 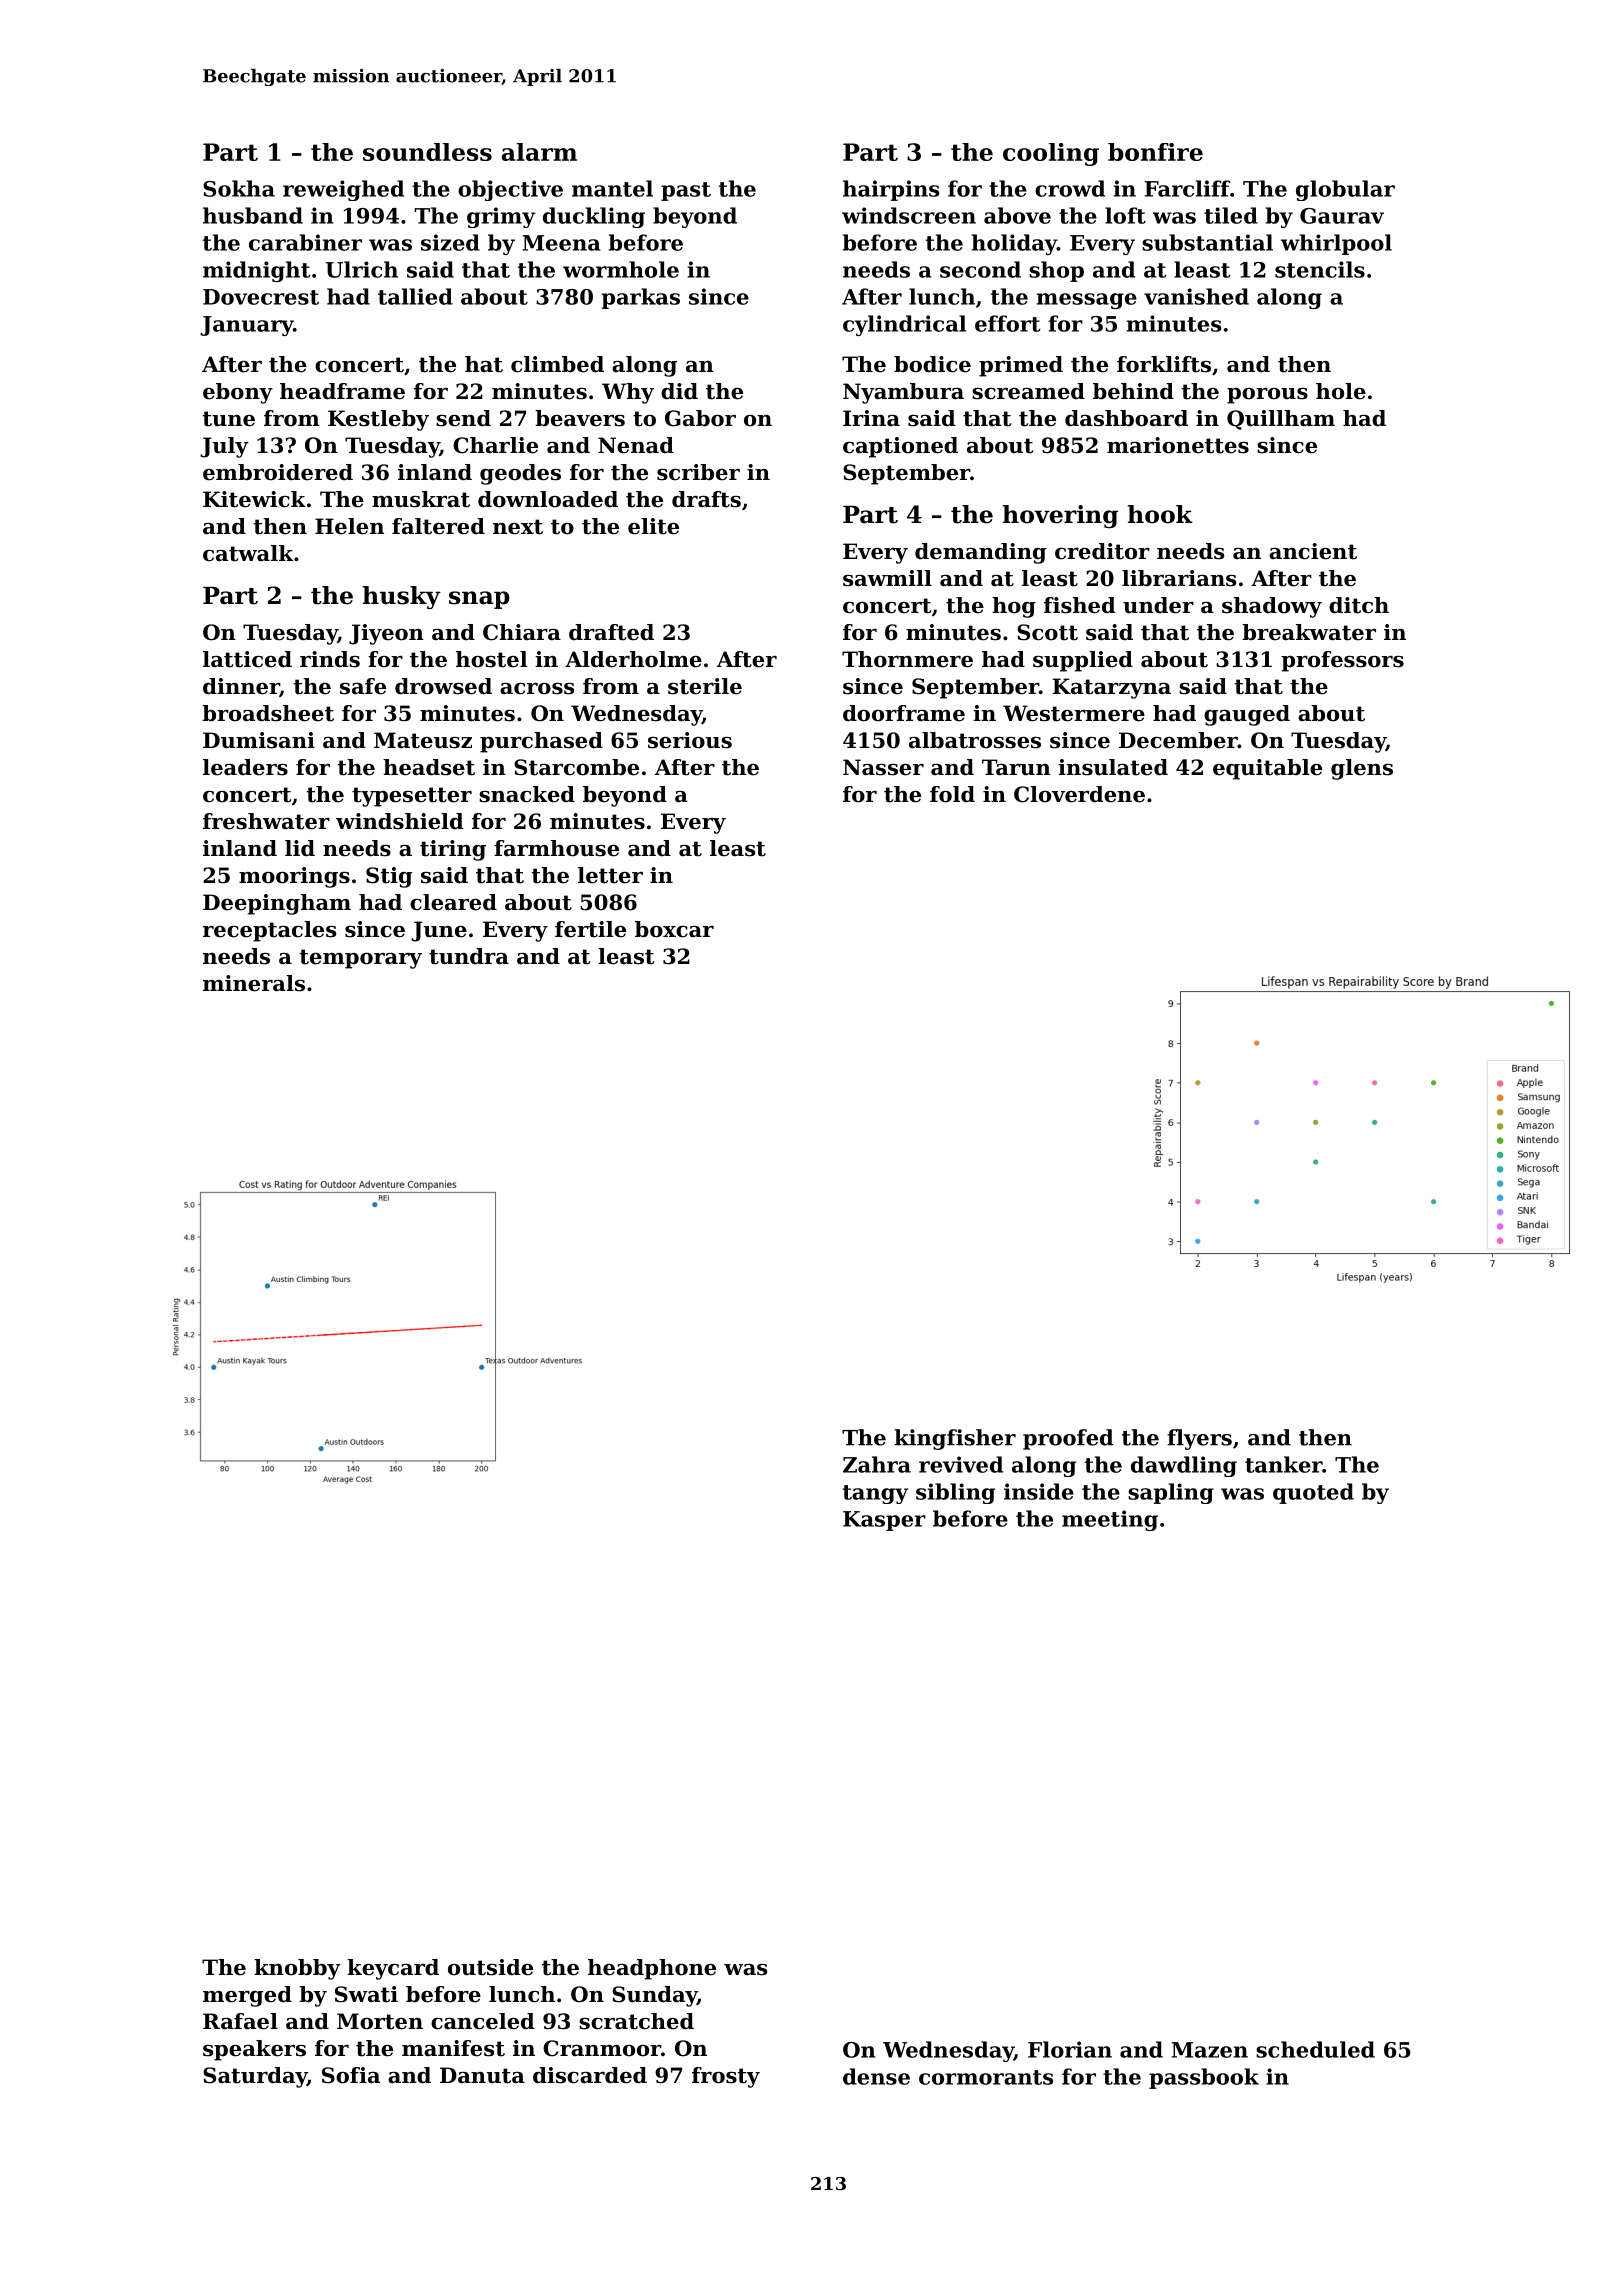 I want to click on globular, so click(x=1345, y=190).
